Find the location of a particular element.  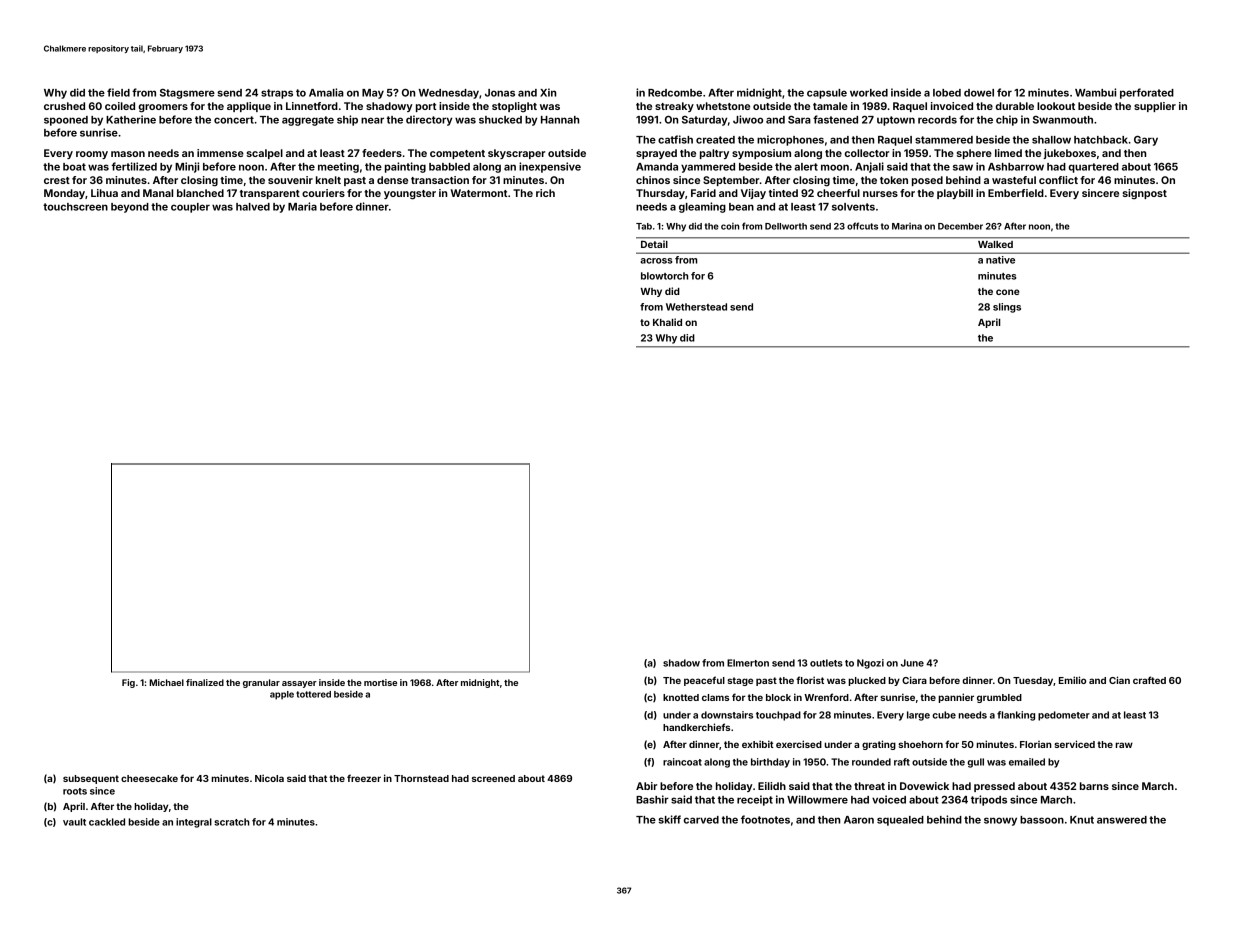

Wambui is located at coordinates (1095, 92).
